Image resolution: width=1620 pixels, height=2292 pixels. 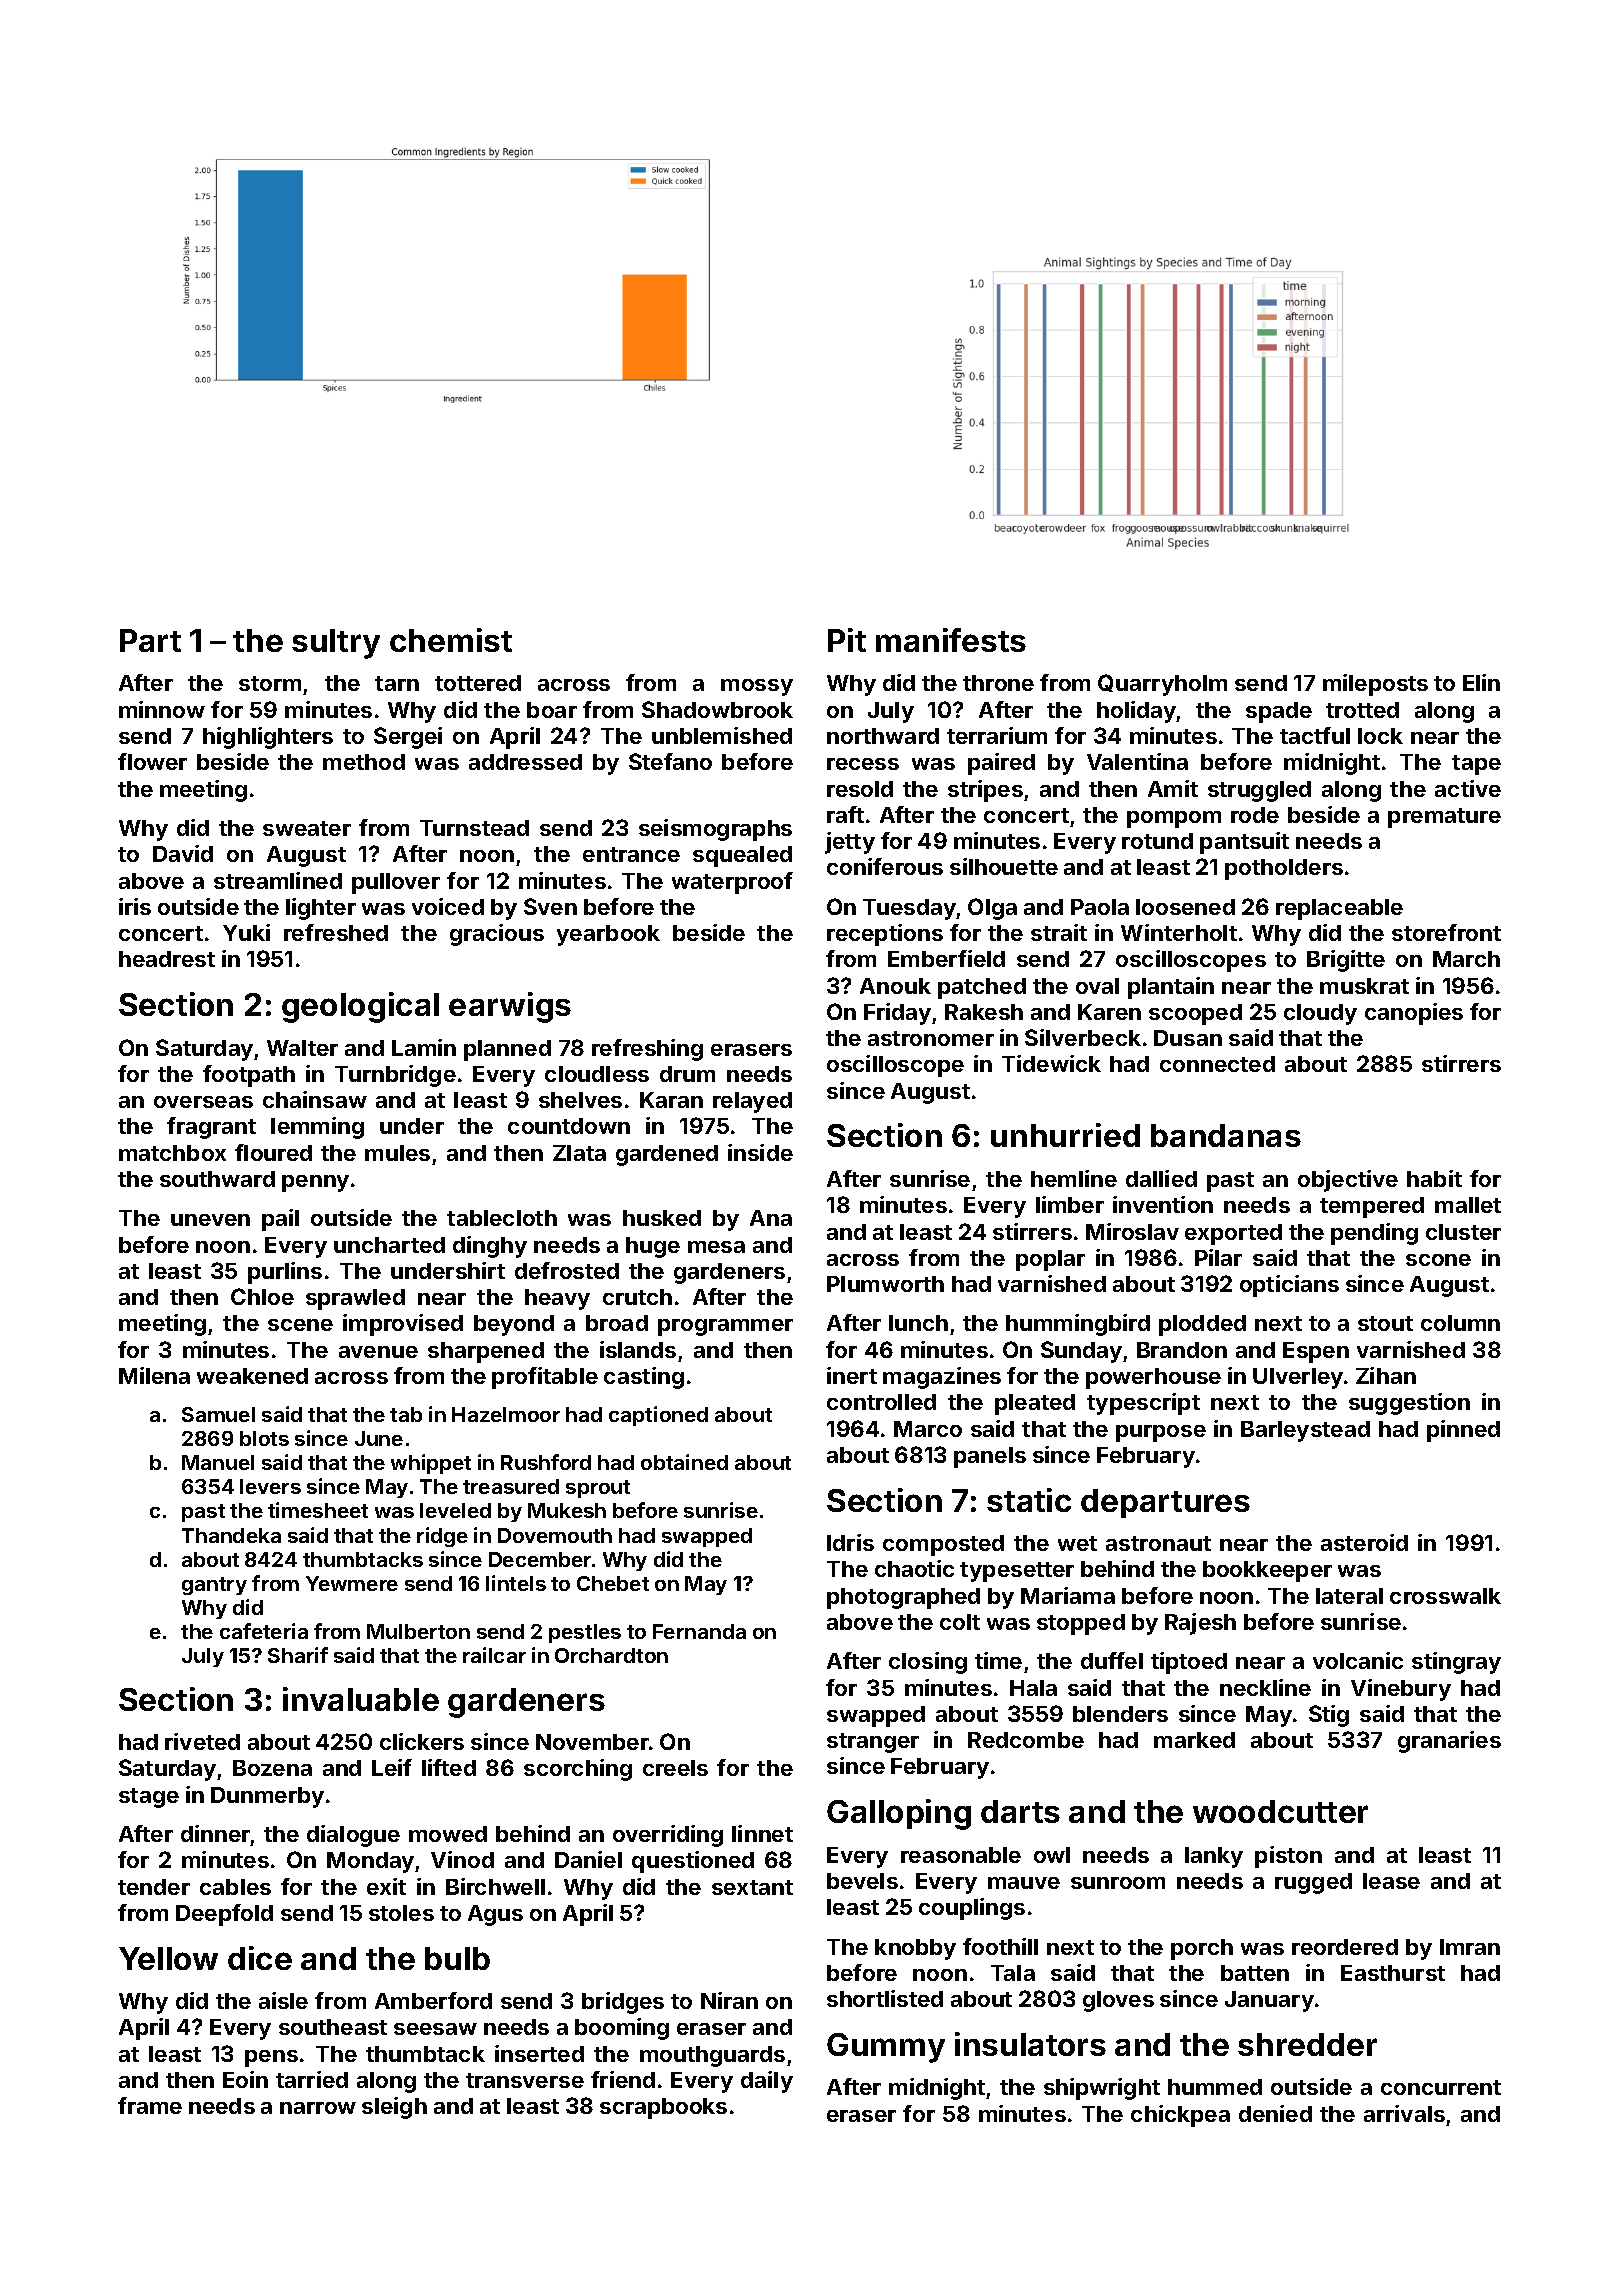 I want to click on riveted, so click(x=202, y=1741).
